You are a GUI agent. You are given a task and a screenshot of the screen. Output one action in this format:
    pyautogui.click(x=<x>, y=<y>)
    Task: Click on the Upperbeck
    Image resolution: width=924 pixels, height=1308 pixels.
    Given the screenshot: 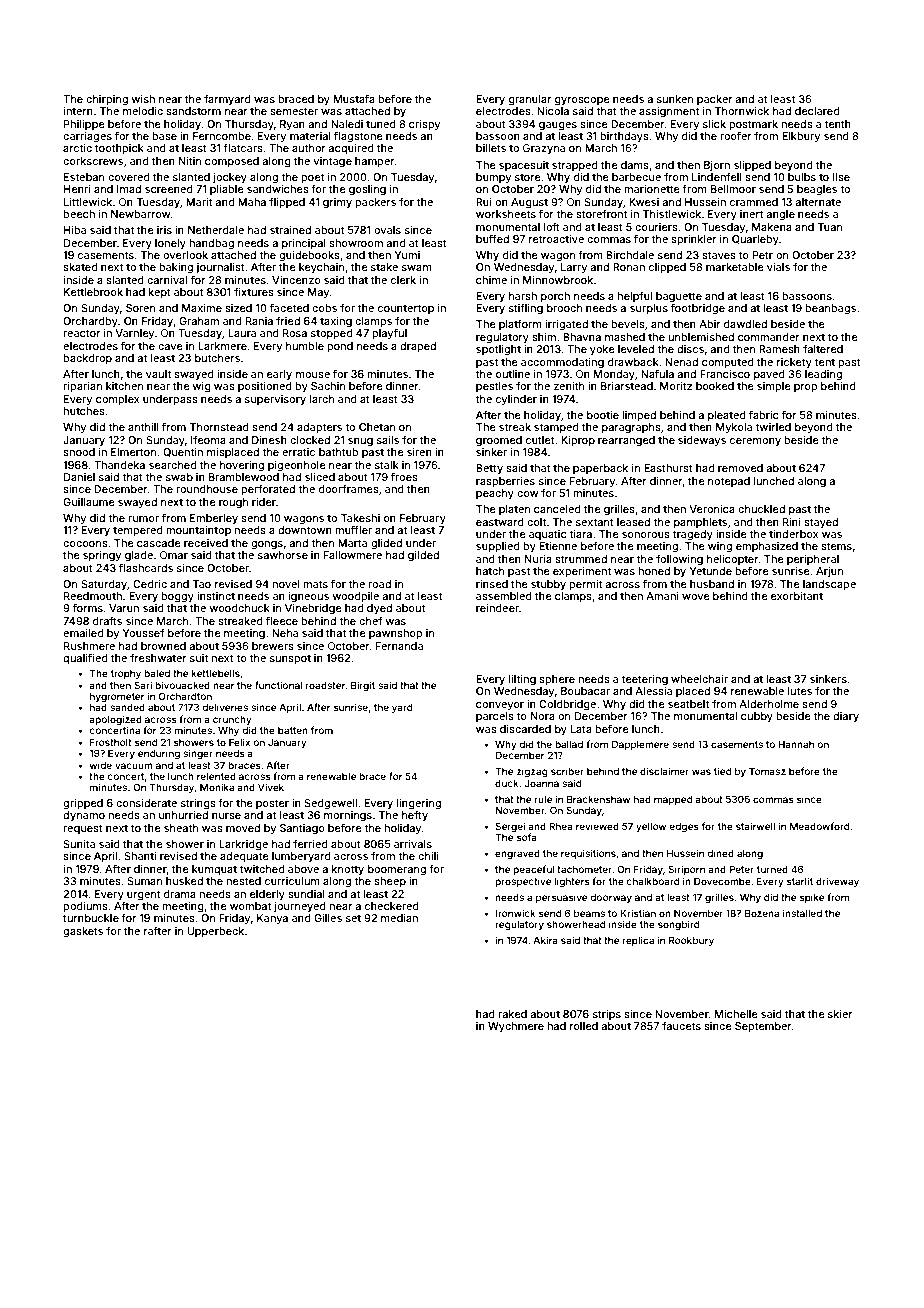 What is the action you would take?
    pyautogui.click(x=215, y=932)
